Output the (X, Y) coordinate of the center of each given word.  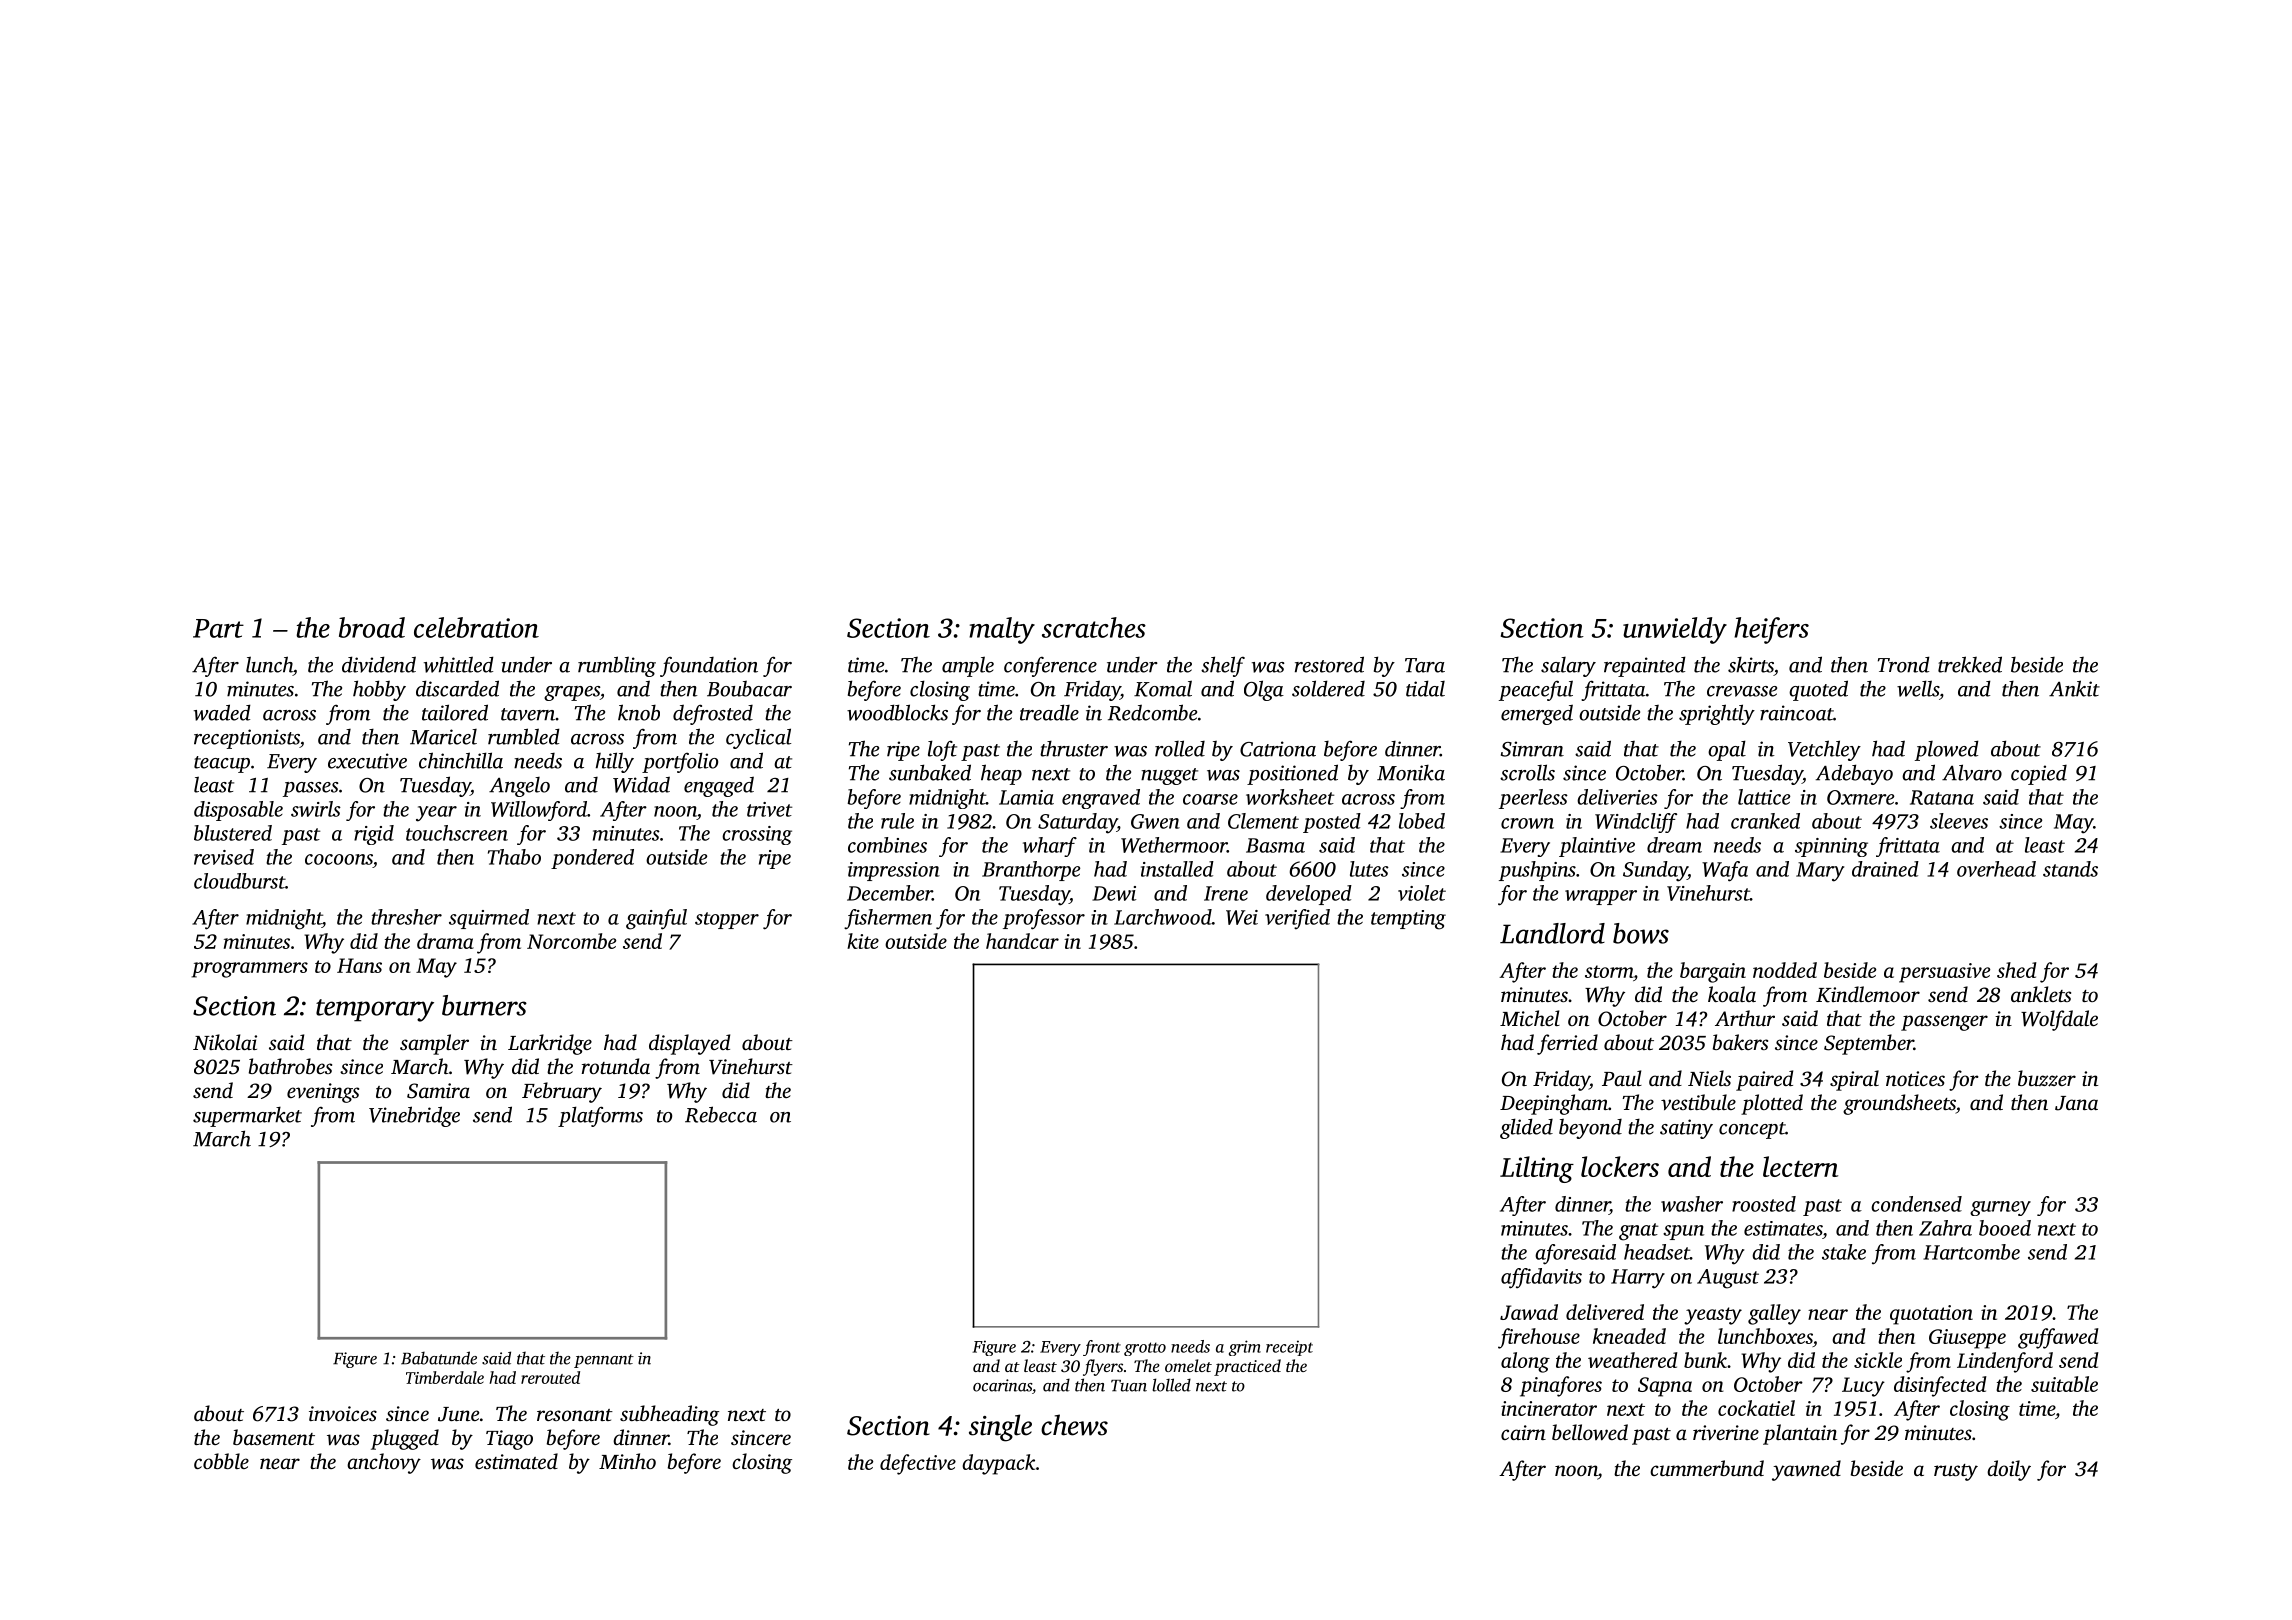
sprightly (1717, 714)
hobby (379, 690)
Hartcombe (1971, 1252)
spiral (1854, 1080)
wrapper (1601, 897)
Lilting (1537, 1169)
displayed (689, 1044)
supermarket (247, 1117)
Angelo (519, 787)
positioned (1292, 774)
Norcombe (571, 941)
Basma (1275, 845)
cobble (221, 1461)
